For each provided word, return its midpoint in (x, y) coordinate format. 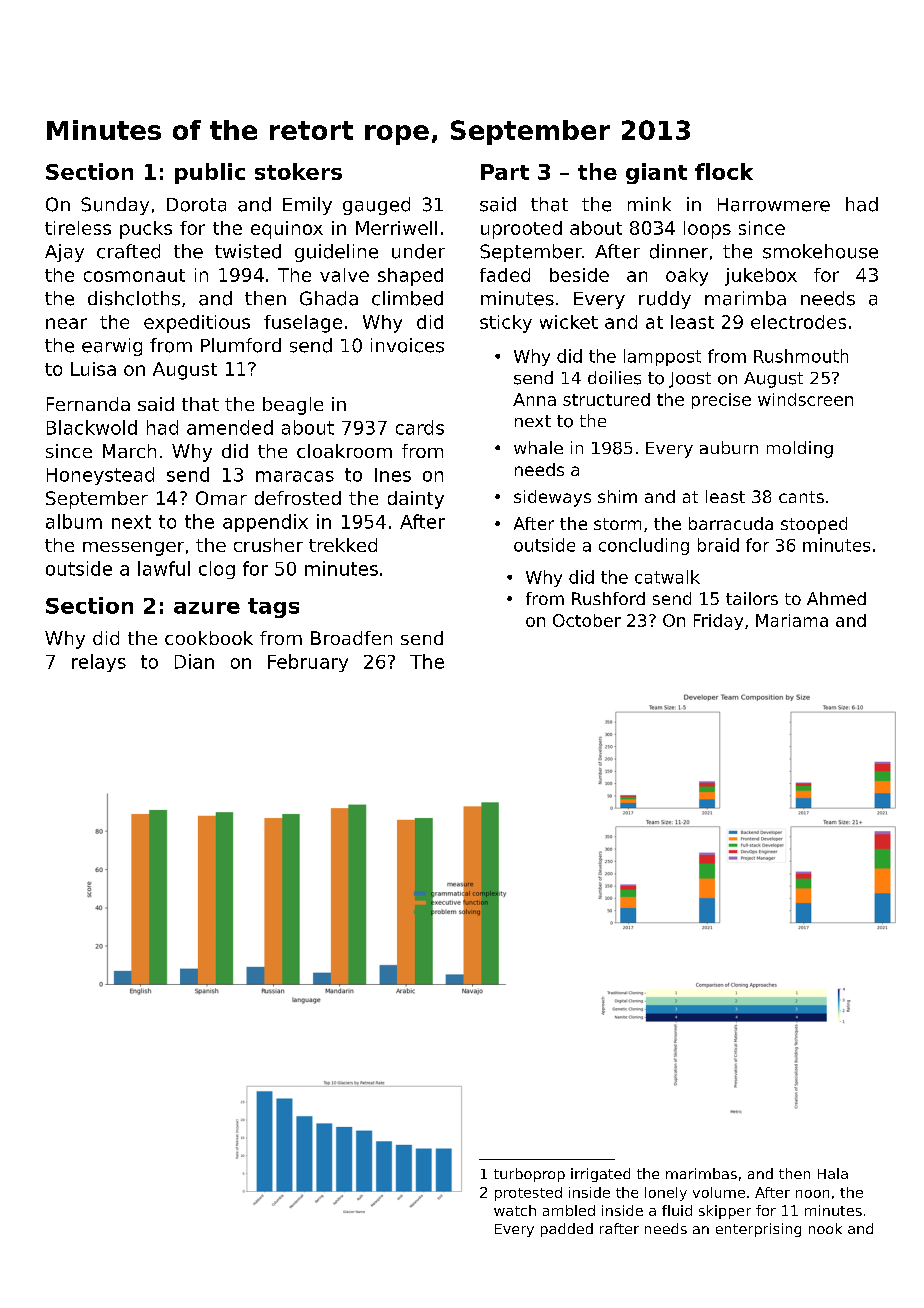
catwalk (667, 577)
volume (719, 1192)
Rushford (608, 598)
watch (515, 1210)
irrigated (600, 1175)
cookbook (209, 638)
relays (99, 663)
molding (800, 449)
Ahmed (836, 598)
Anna (534, 399)
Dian (194, 661)
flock (724, 171)
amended (230, 427)
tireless (78, 228)
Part (505, 172)
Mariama (792, 620)
